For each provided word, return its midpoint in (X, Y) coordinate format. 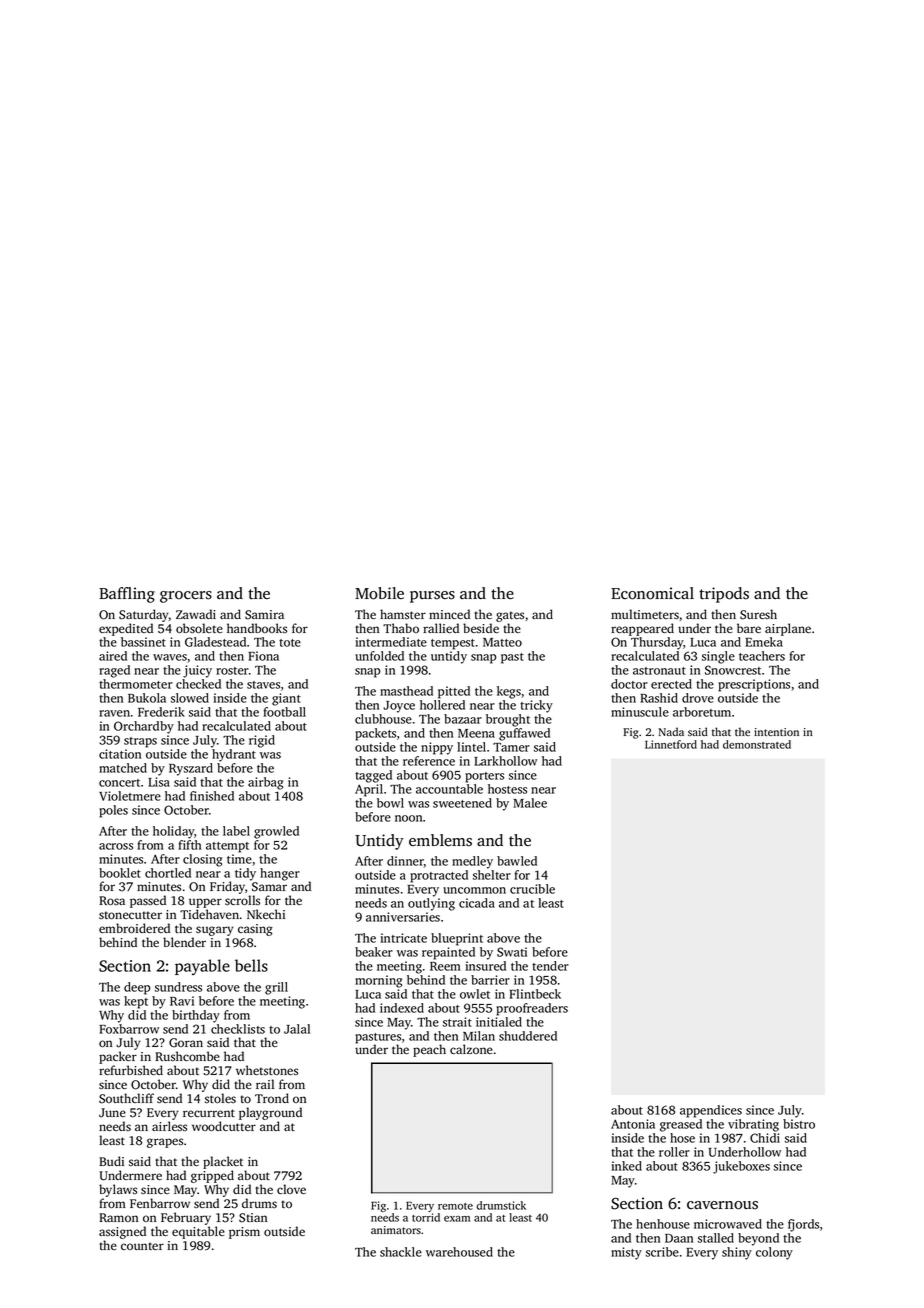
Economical (652, 593)
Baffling (127, 595)
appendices (711, 1111)
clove (291, 1189)
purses (432, 597)
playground (270, 1113)
